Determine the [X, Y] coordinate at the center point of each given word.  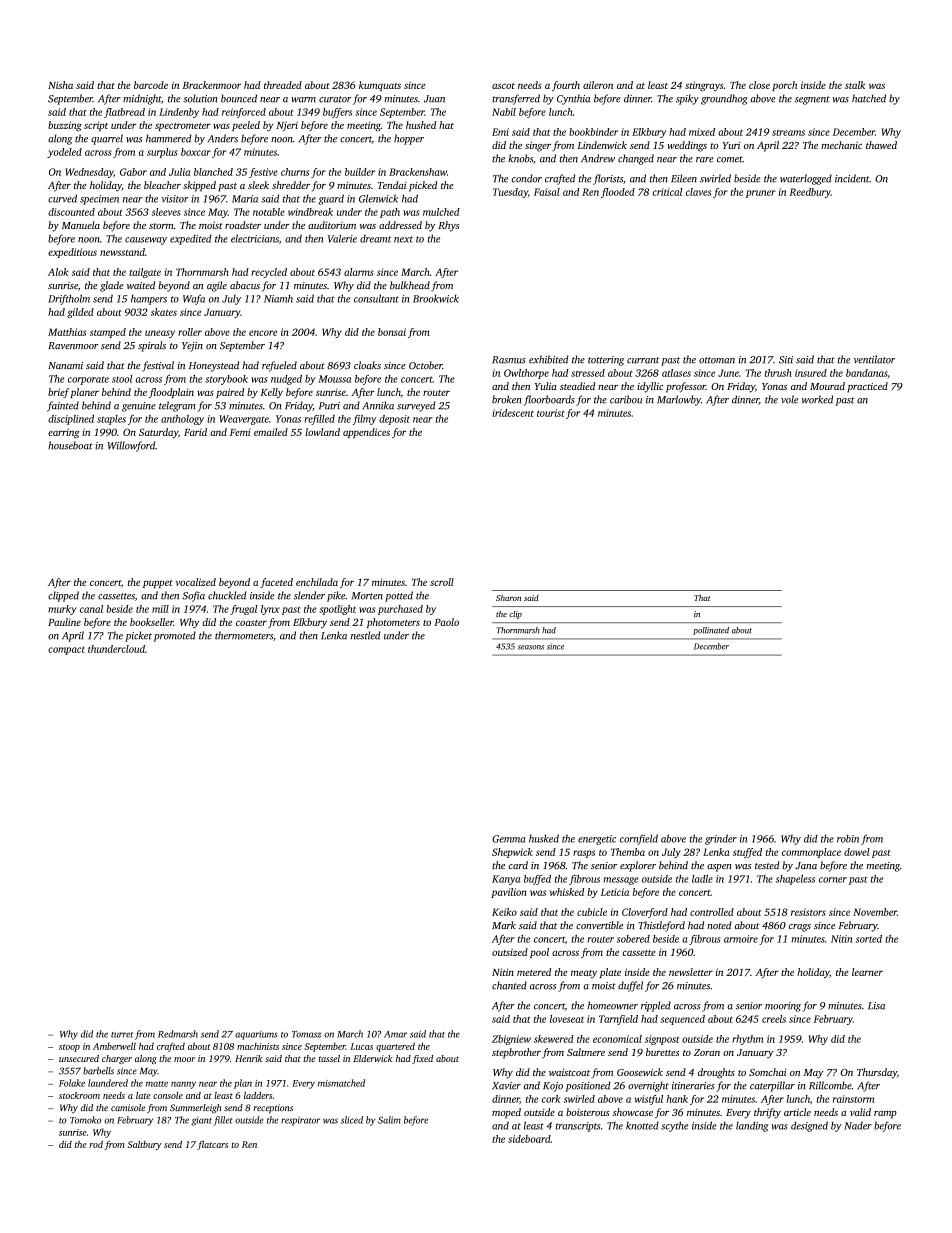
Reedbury [810, 193]
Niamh [278, 298]
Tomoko [85, 1120]
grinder [721, 839]
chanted [509, 985]
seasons [531, 647]
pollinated [711, 631]
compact [66, 650]
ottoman [717, 360]
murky [62, 610]
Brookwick [436, 298]
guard [331, 199]
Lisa [876, 1006]
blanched [213, 172]
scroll [442, 582]
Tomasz [306, 1034]
